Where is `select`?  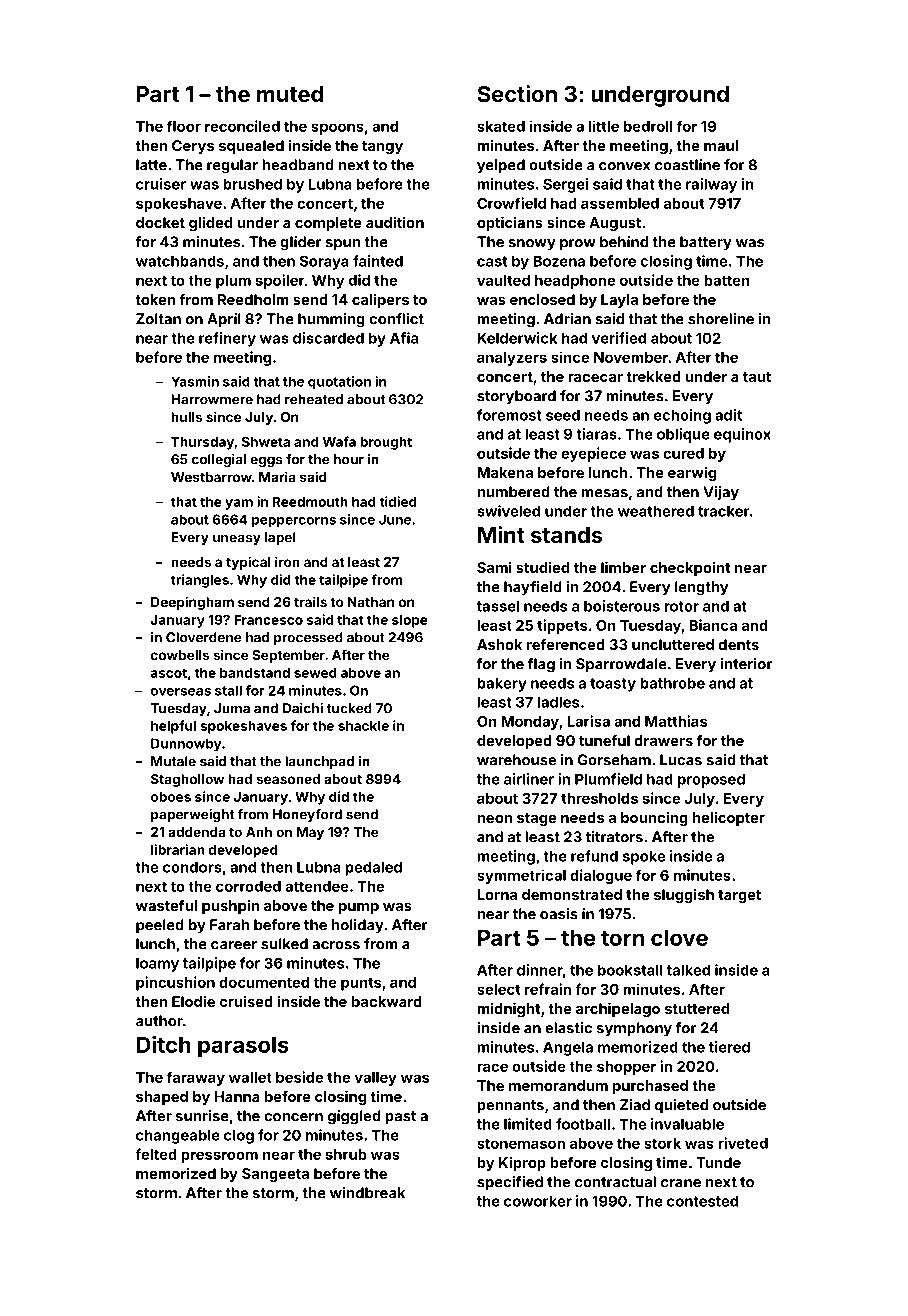
select is located at coordinates (498, 989).
